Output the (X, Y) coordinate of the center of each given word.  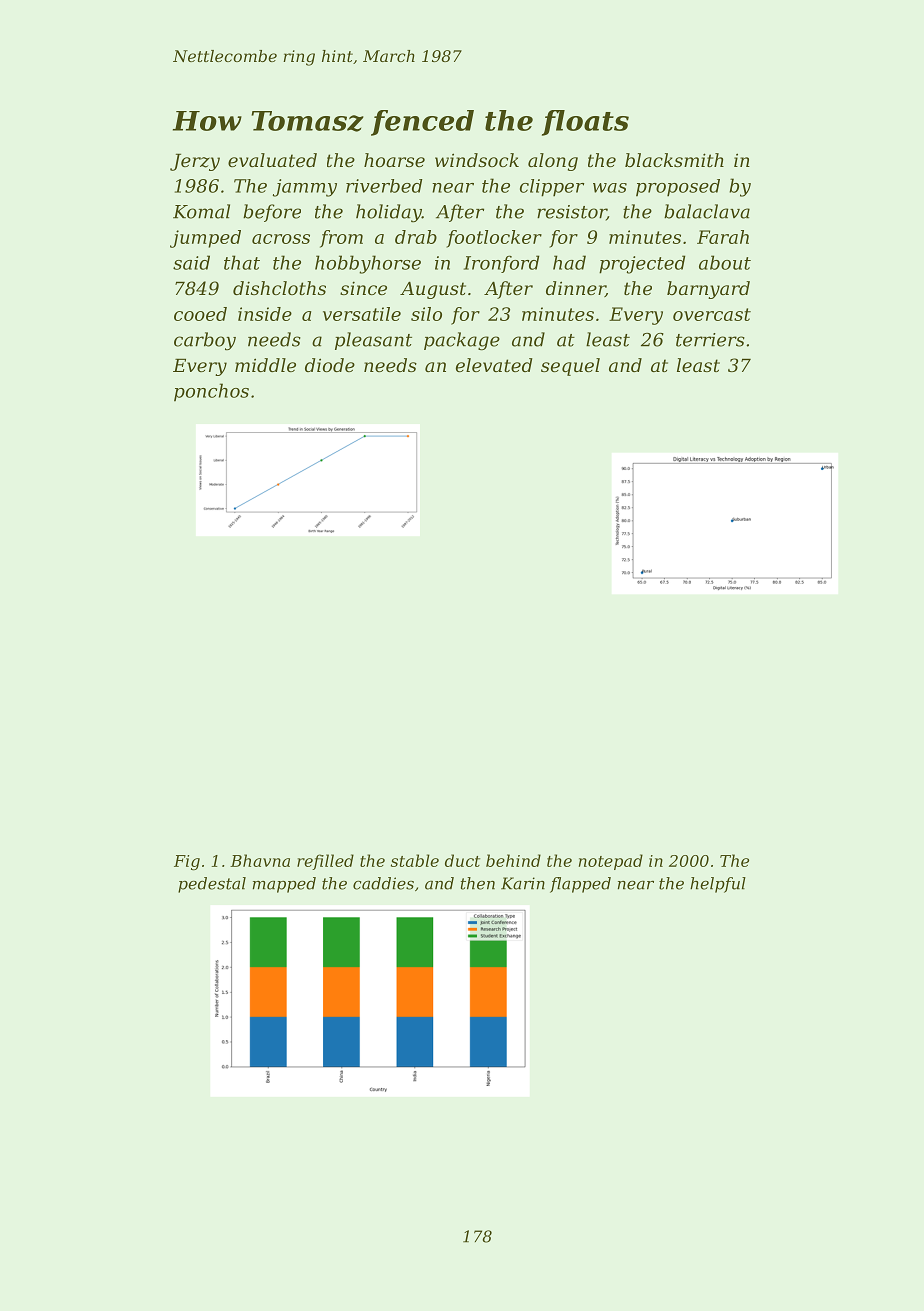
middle (265, 365)
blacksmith (674, 160)
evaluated (272, 160)
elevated (494, 365)
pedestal (212, 885)
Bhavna (260, 860)
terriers (710, 340)
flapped (580, 885)
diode (330, 365)
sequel (570, 367)
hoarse (394, 160)
